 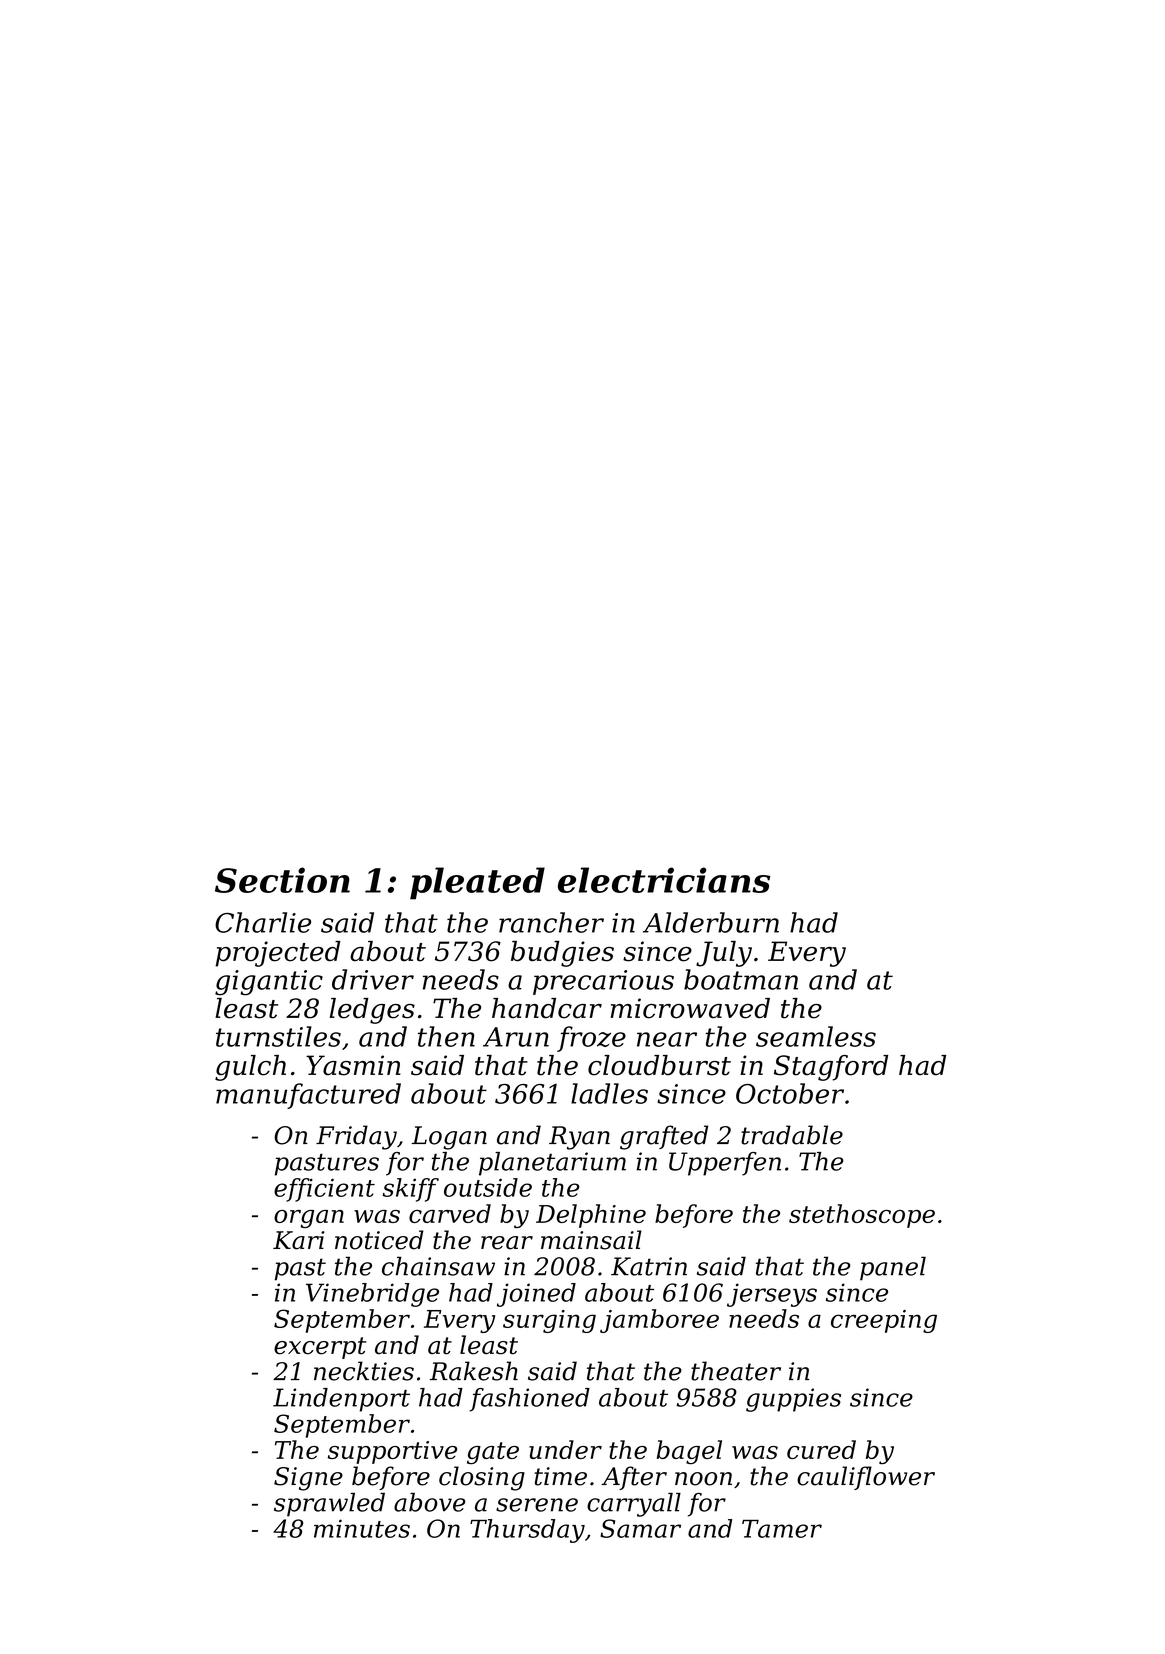 I want to click on ladles, so click(x=609, y=1093).
